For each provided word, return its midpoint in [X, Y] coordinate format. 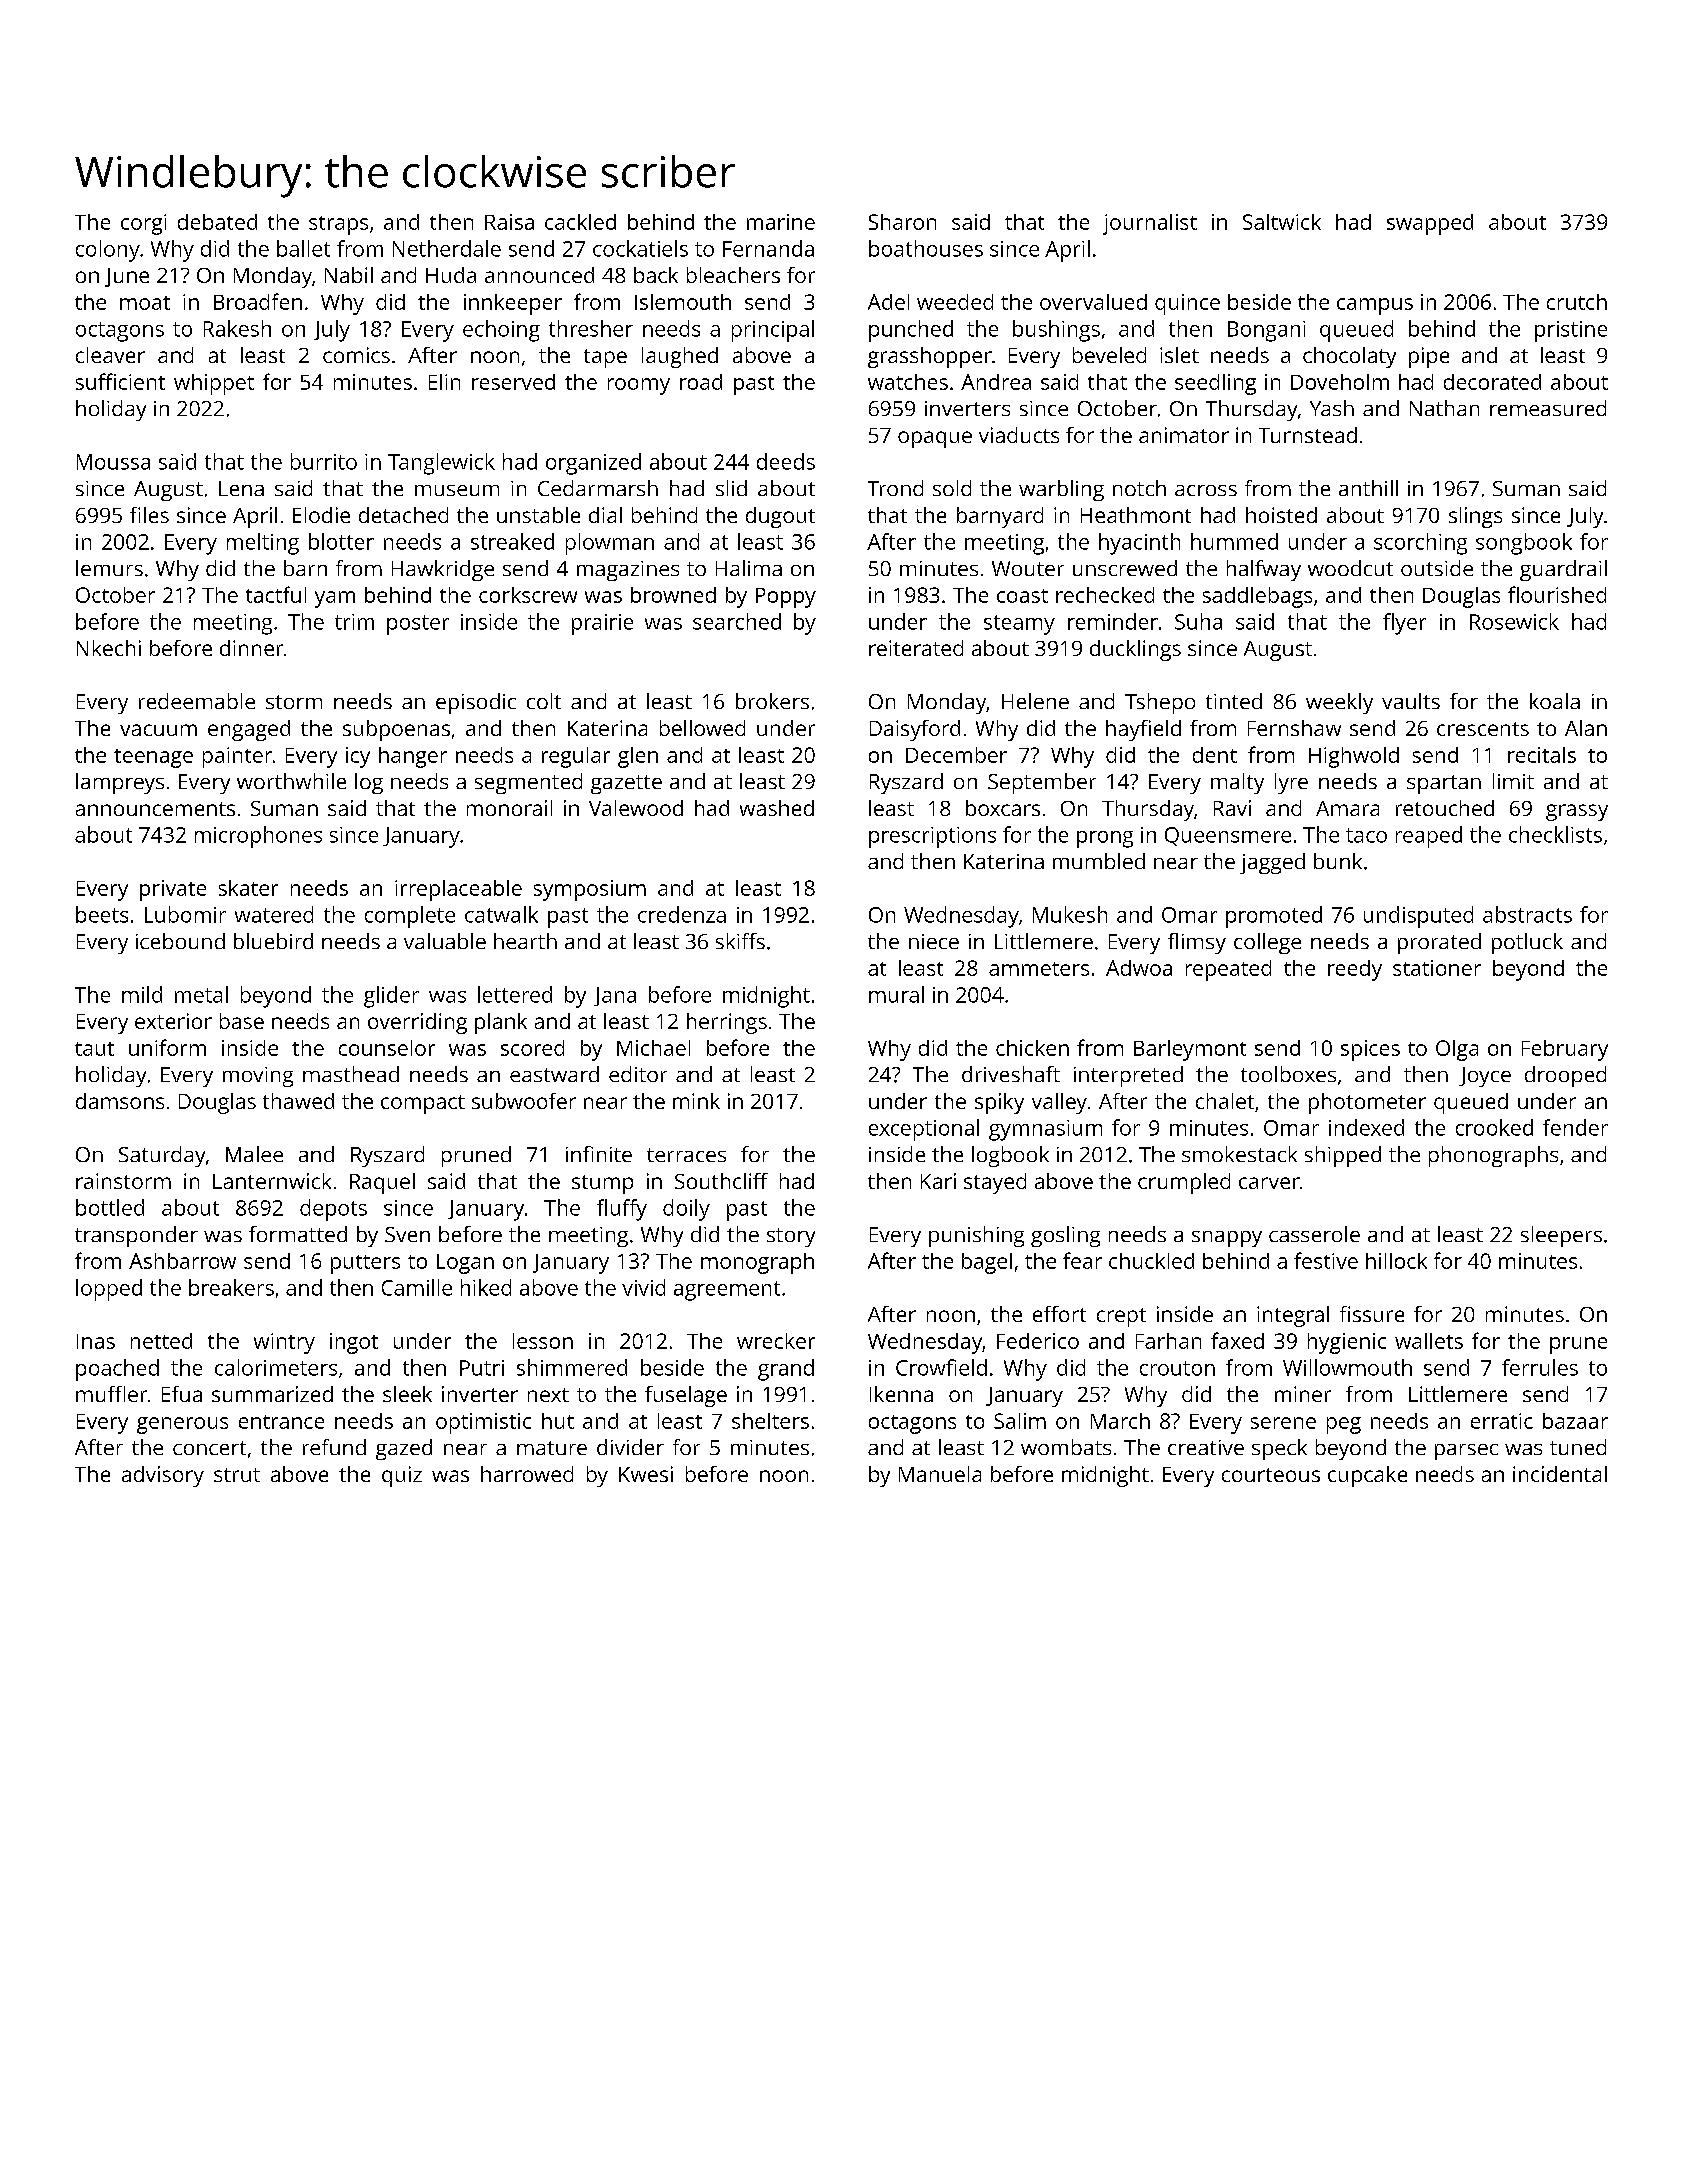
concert [209, 1448]
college [1267, 943]
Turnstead [1308, 435]
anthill [1368, 488]
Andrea [996, 382]
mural [896, 994]
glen [638, 757]
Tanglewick [441, 464]
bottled [110, 1207]
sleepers [1561, 1236]
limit [1513, 781]
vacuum [158, 730]
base [242, 1021]
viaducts [1019, 435]
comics [356, 355]
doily [686, 1210]
